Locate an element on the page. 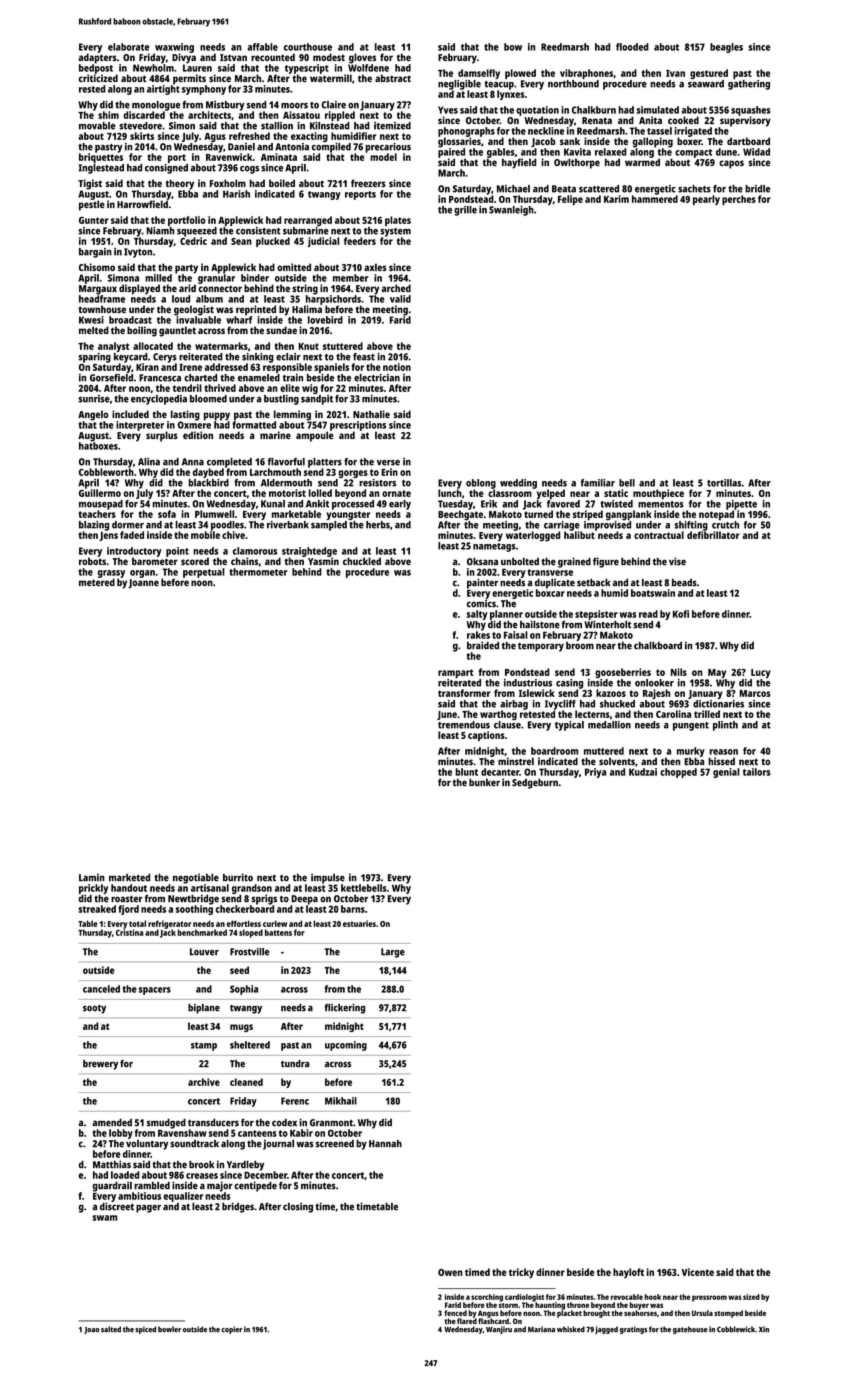 This document has width=849, height=1400. grille is located at coordinates (465, 211).
